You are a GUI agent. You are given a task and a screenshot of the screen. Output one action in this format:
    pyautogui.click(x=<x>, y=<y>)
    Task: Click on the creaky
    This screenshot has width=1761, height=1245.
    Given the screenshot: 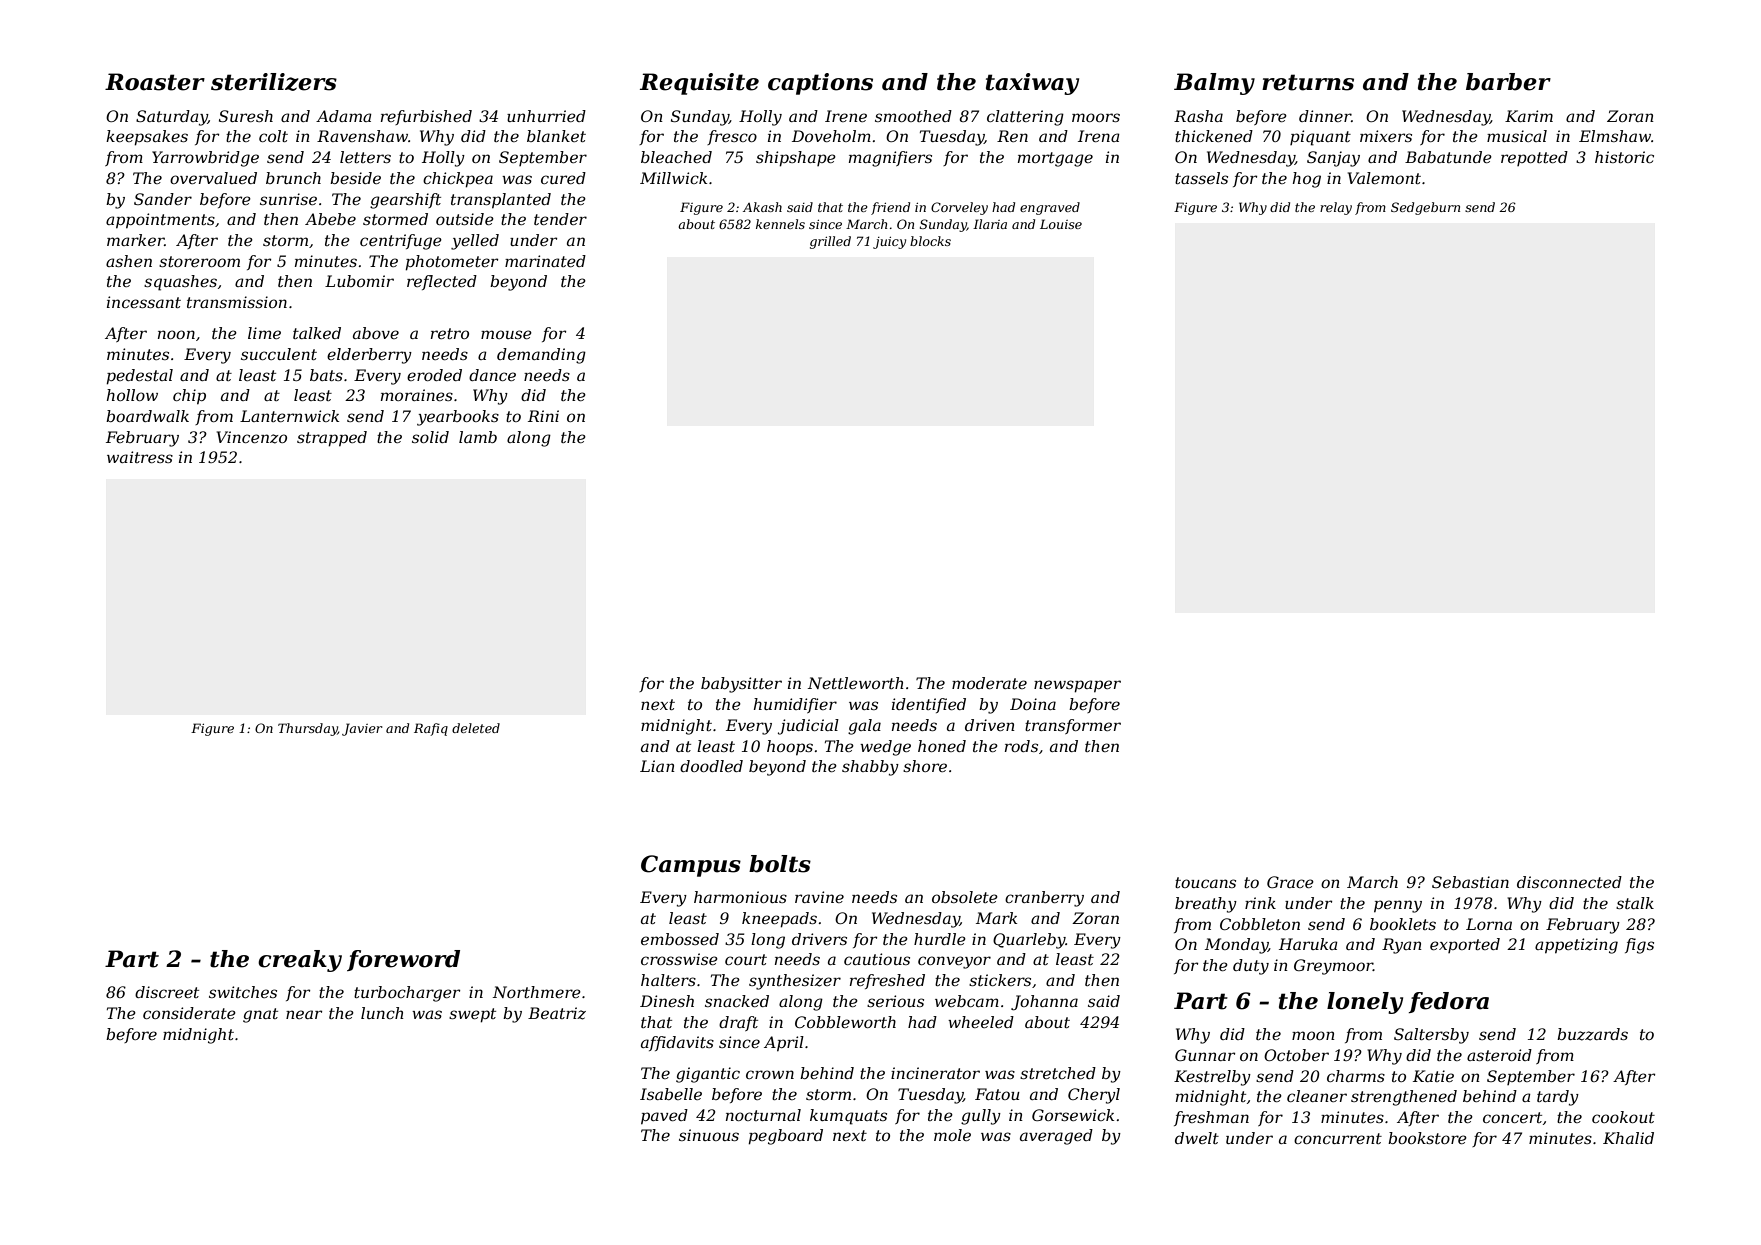 What is the action you would take?
    pyautogui.click(x=300, y=961)
